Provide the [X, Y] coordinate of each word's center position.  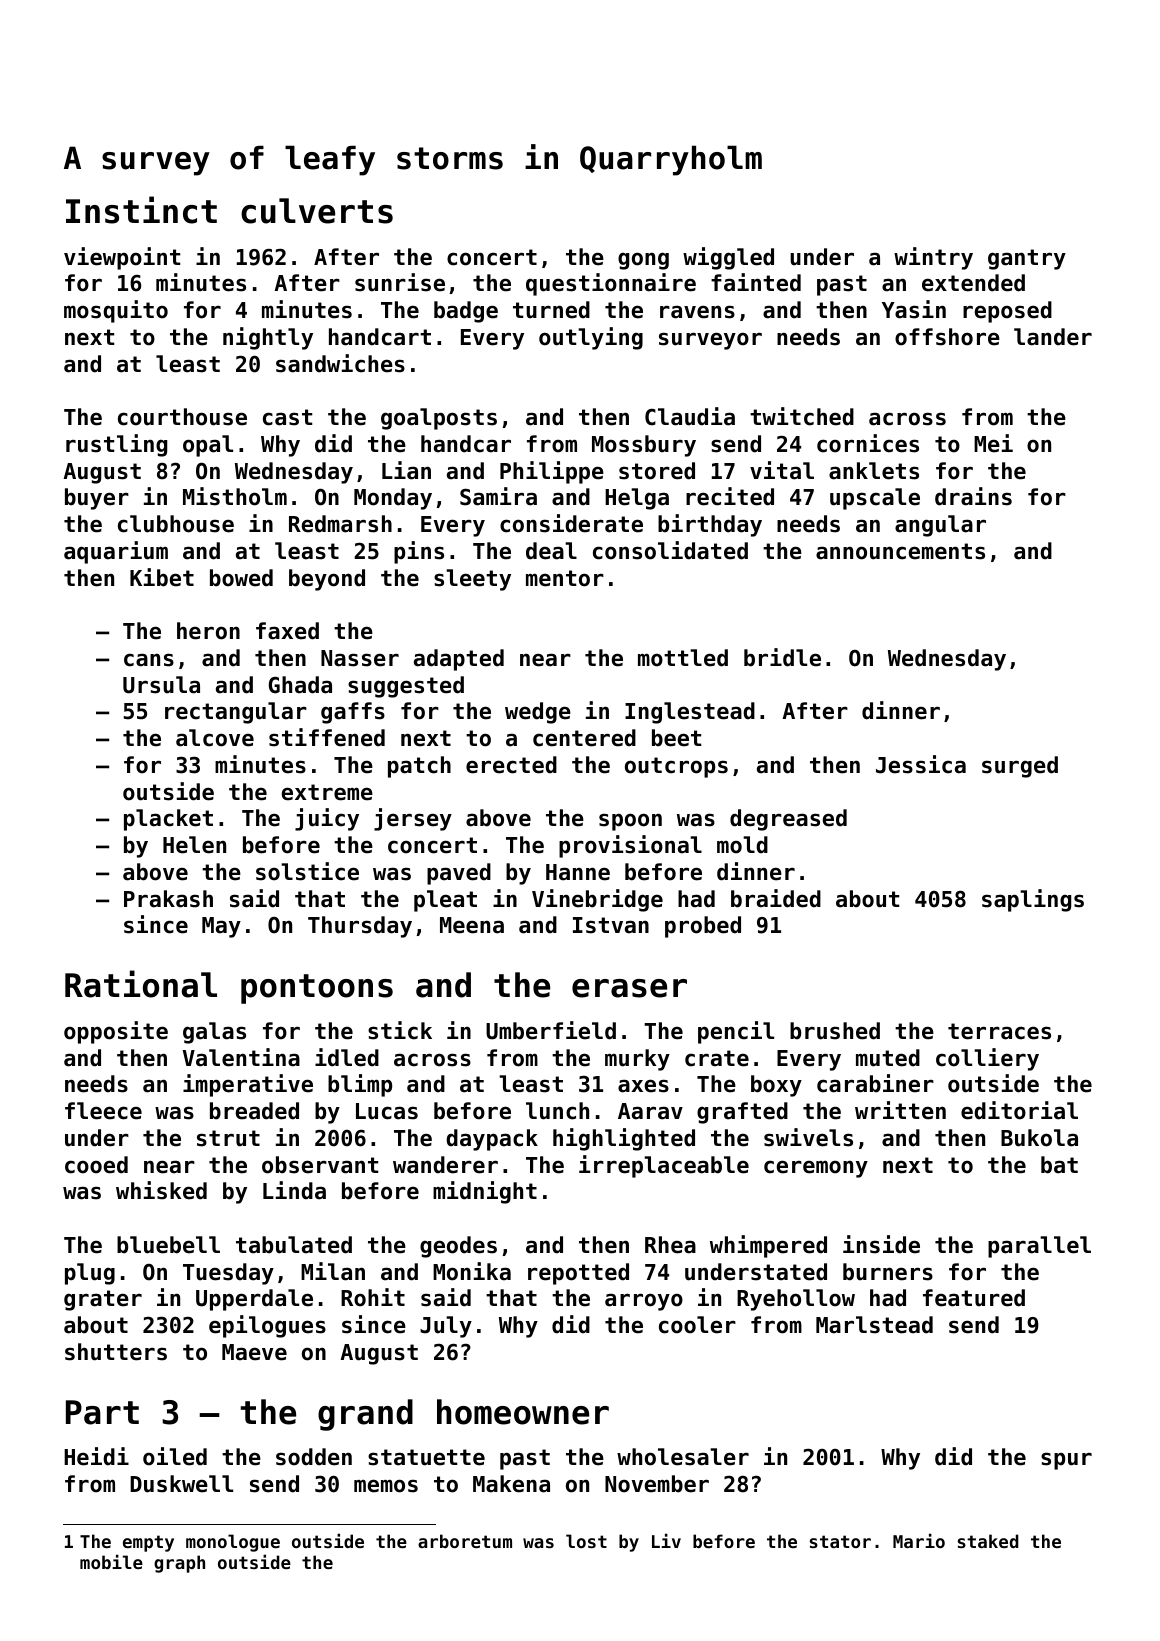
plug [90, 1274]
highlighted [624, 1139]
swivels [808, 1137]
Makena [511, 1484]
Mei [993, 443]
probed [703, 927]
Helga [637, 499]
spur [1066, 1461]
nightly [268, 338]
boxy [776, 1086]
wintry [933, 258]
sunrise [400, 282]
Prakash [168, 899]
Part [102, 1412]
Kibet [162, 577]
